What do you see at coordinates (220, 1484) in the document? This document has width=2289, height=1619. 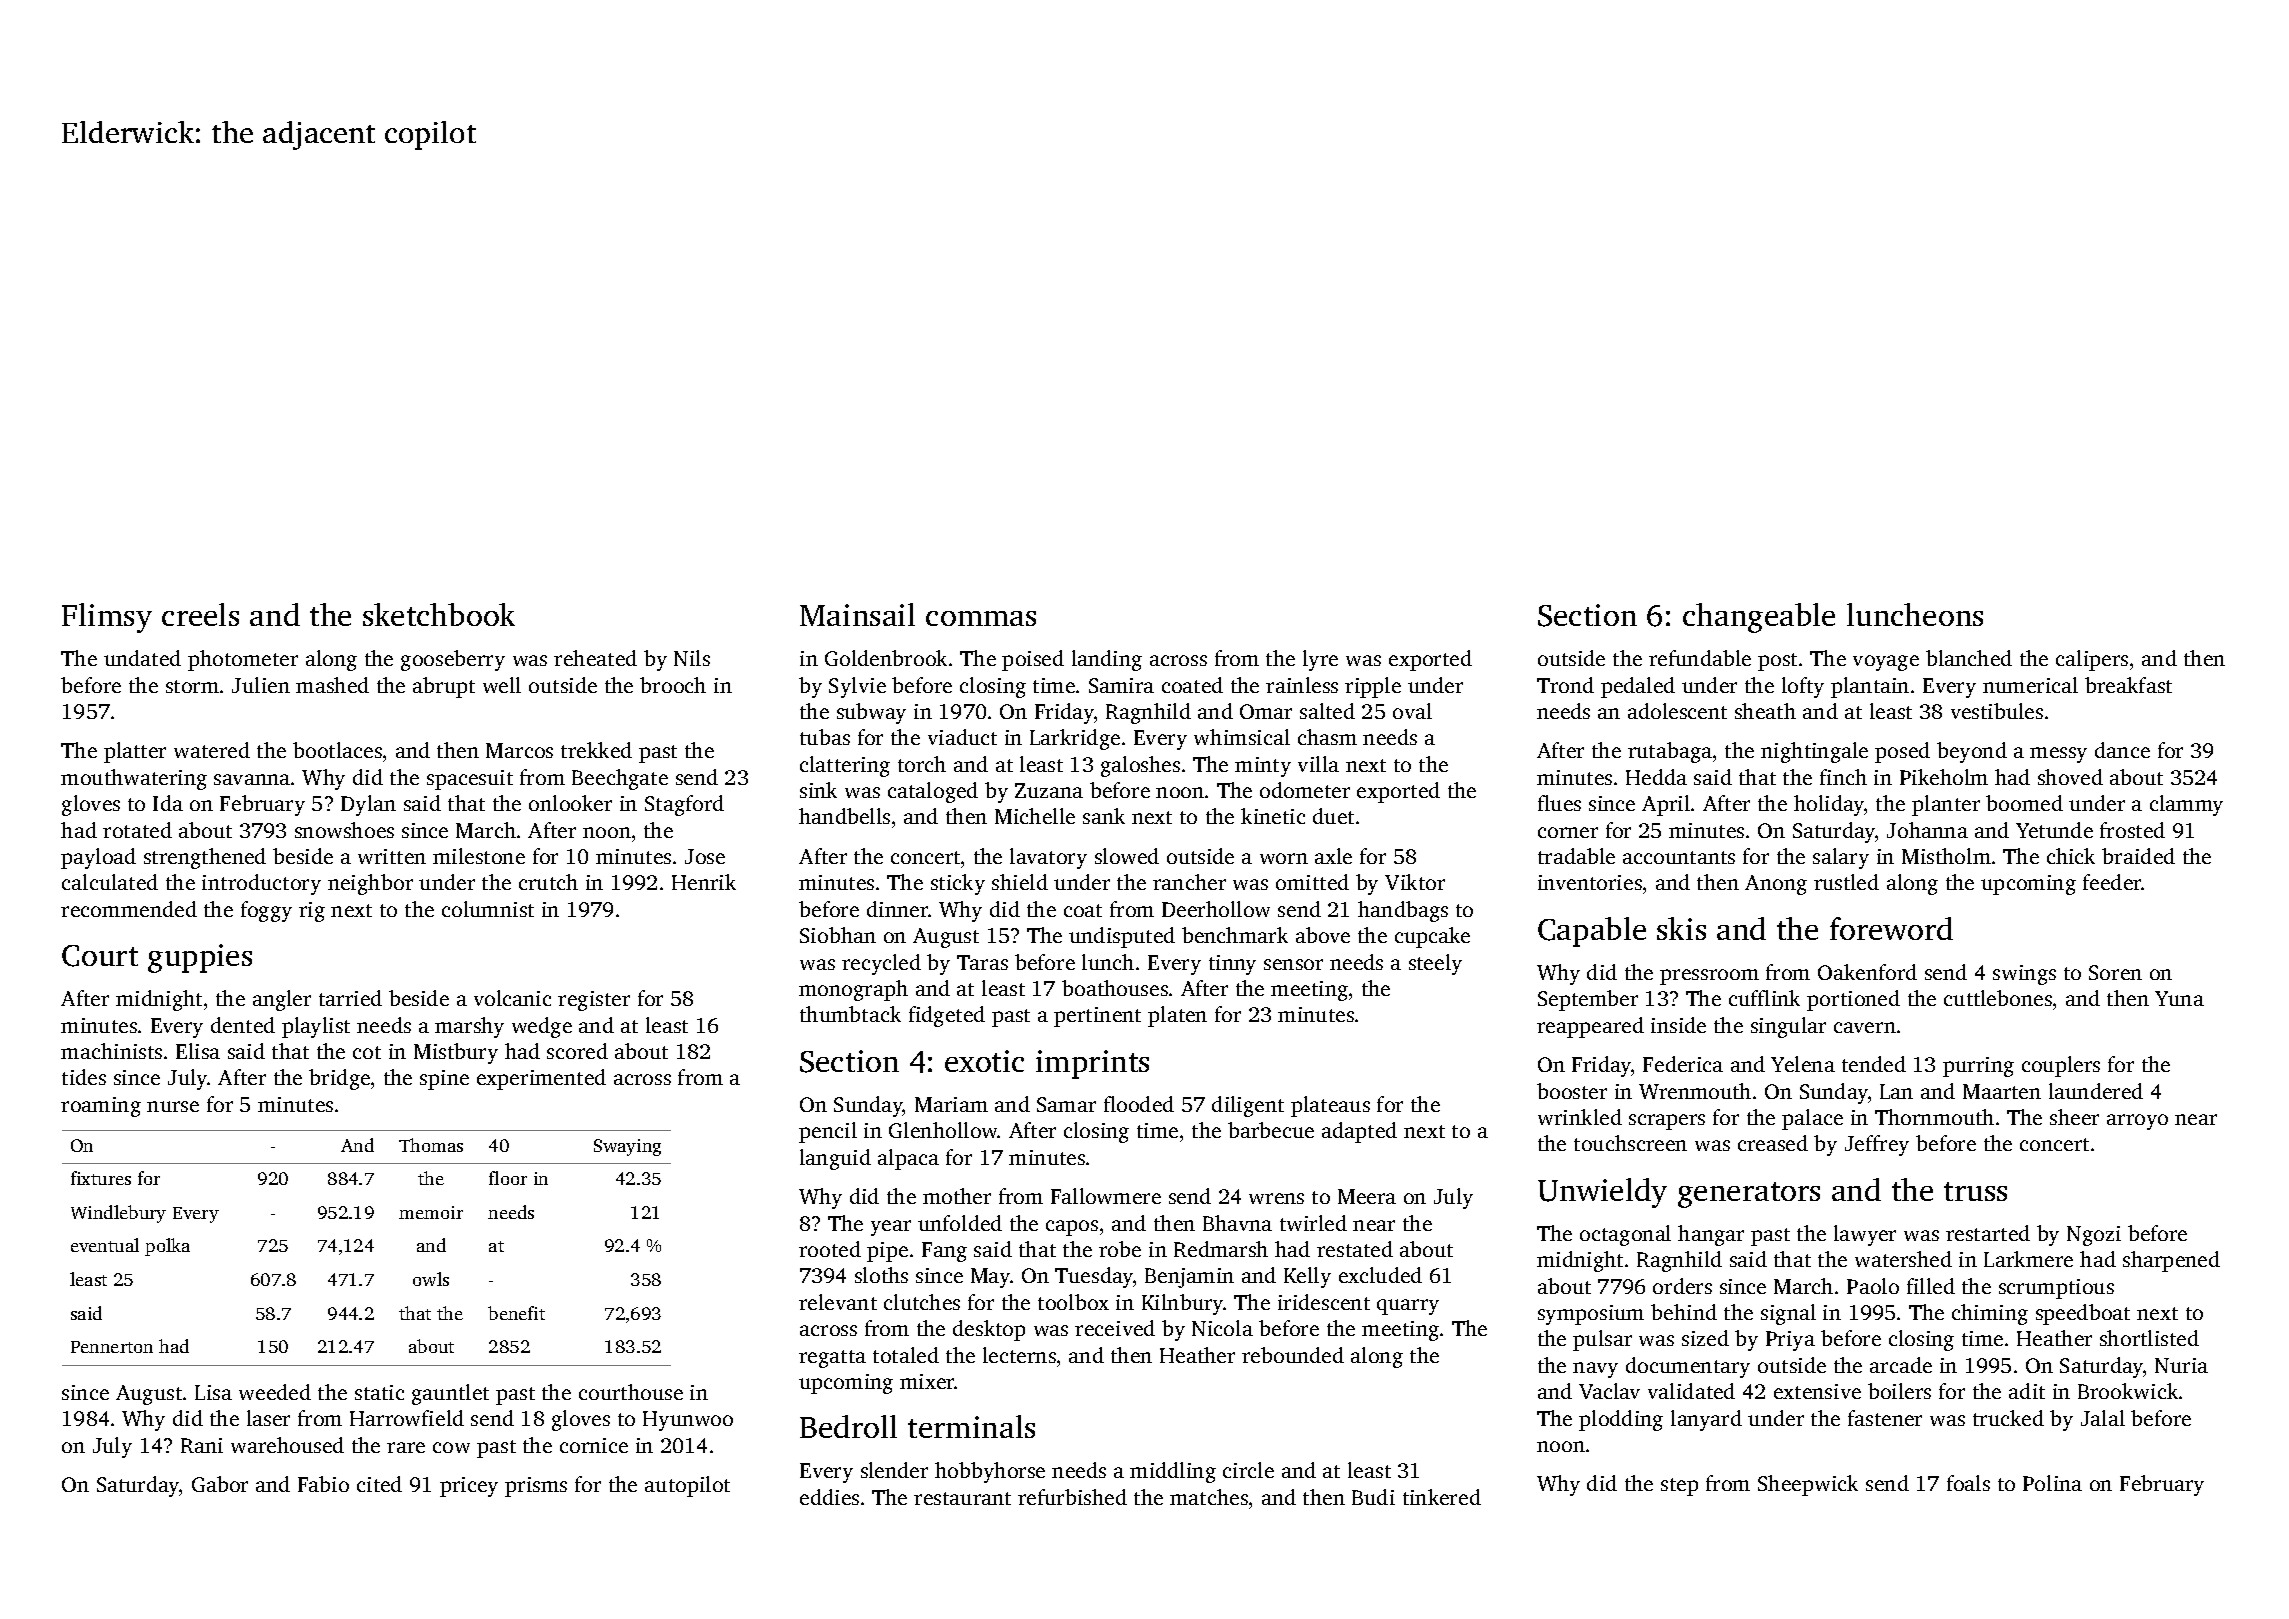 I see `Gabor` at bounding box center [220, 1484].
